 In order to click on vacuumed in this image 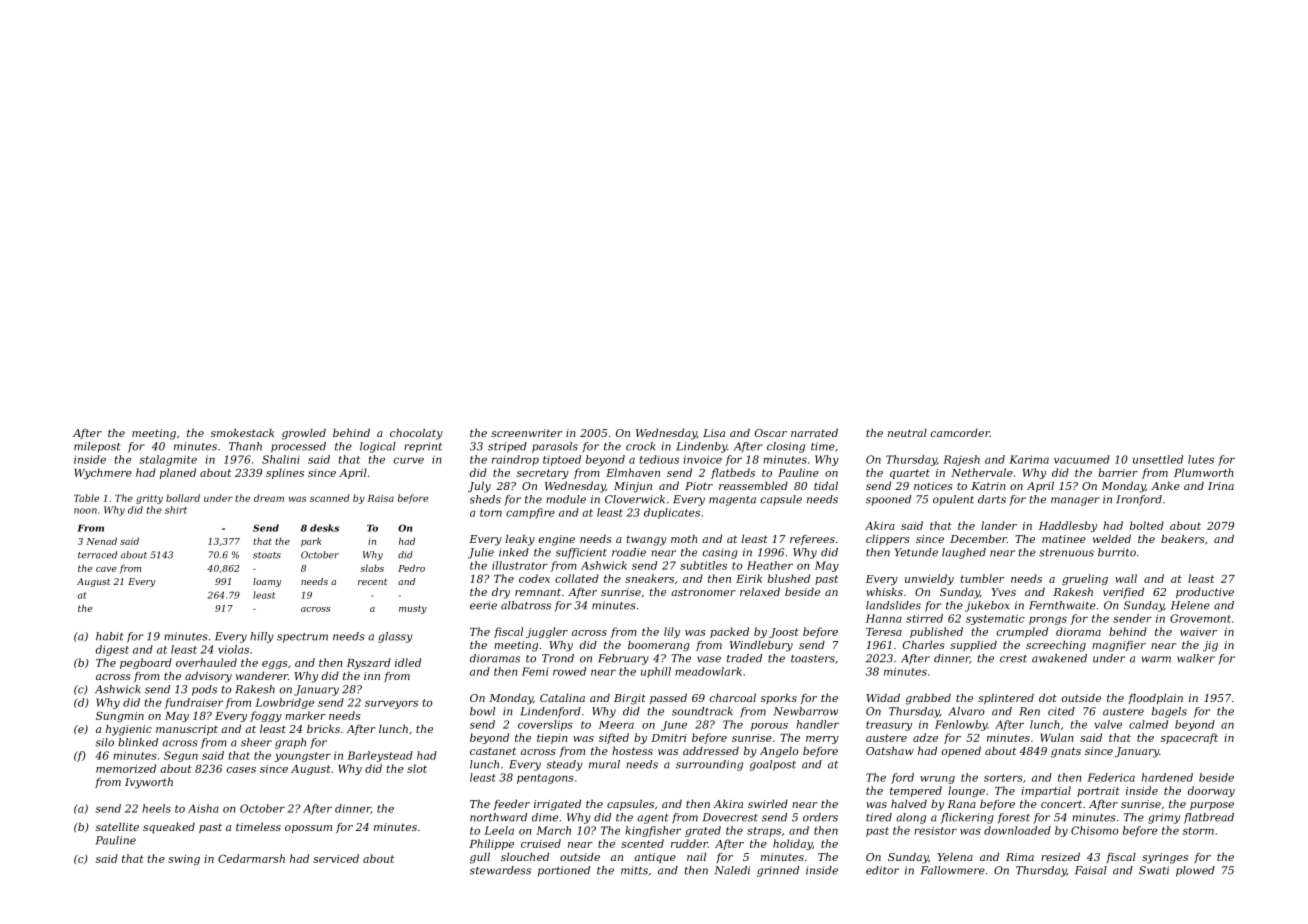, I will do `click(1082, 459)`.
